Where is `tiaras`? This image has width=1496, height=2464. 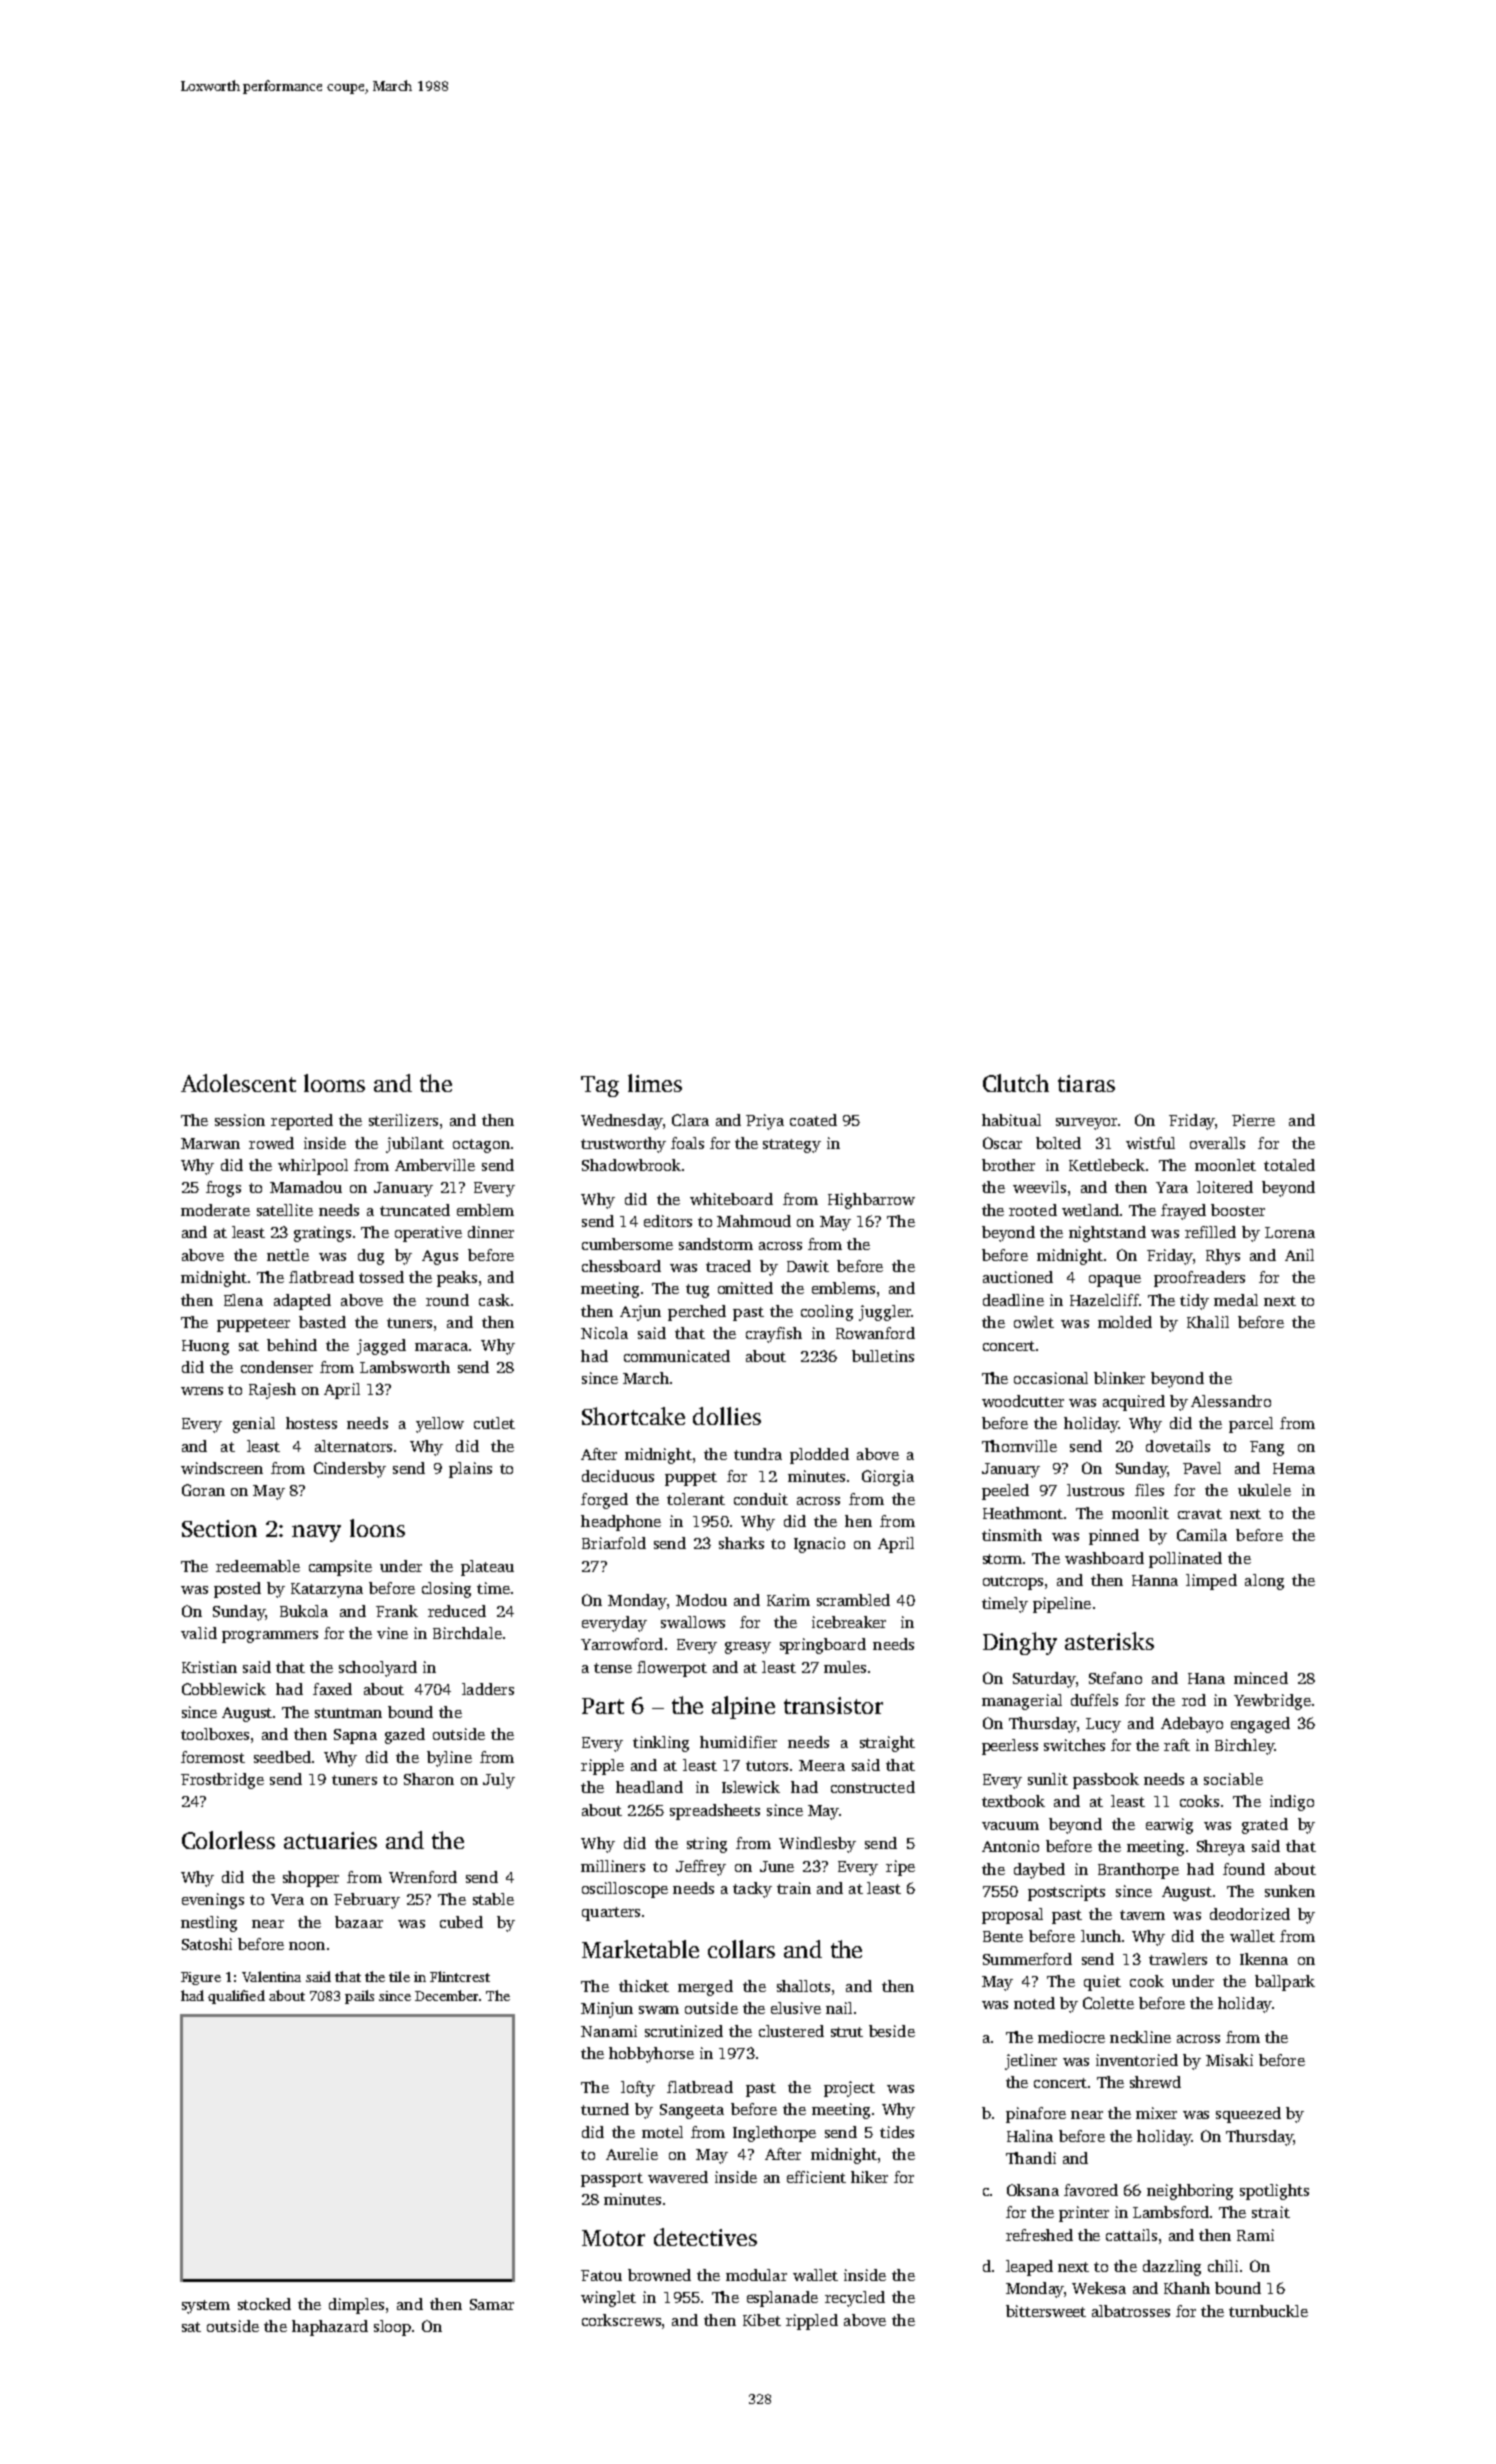
tiaras is located at coordinates (1086, 1083).
